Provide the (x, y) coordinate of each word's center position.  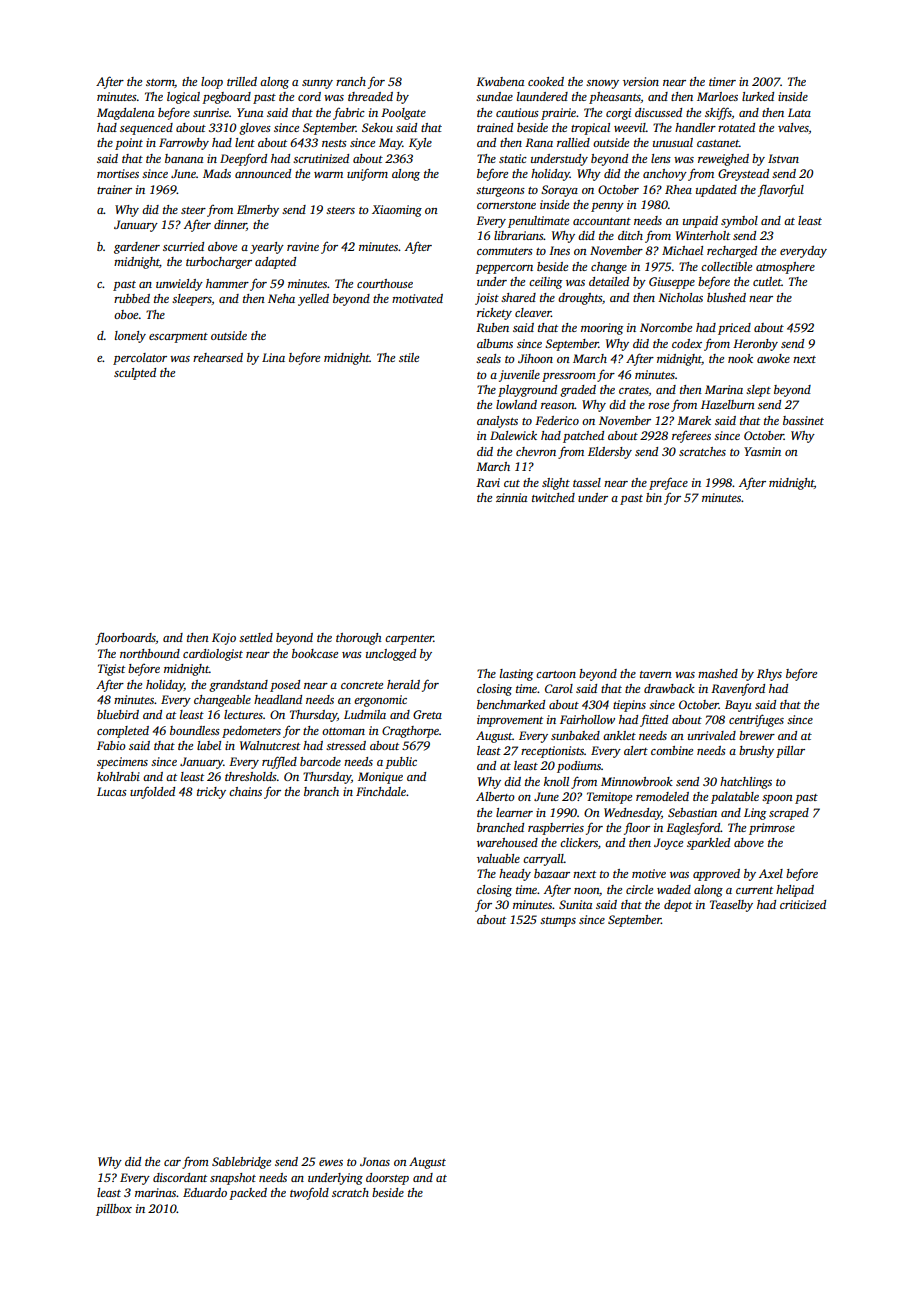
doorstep (387, 1179)
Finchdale (381, 791)
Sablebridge (241, 1163)
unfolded (152, 792)
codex (687, 343)
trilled (242, 81)
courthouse (385, 283)
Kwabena (500, 81)
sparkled (708, 844)
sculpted (135, 374)
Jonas (375, 1161)
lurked (758, 96)
